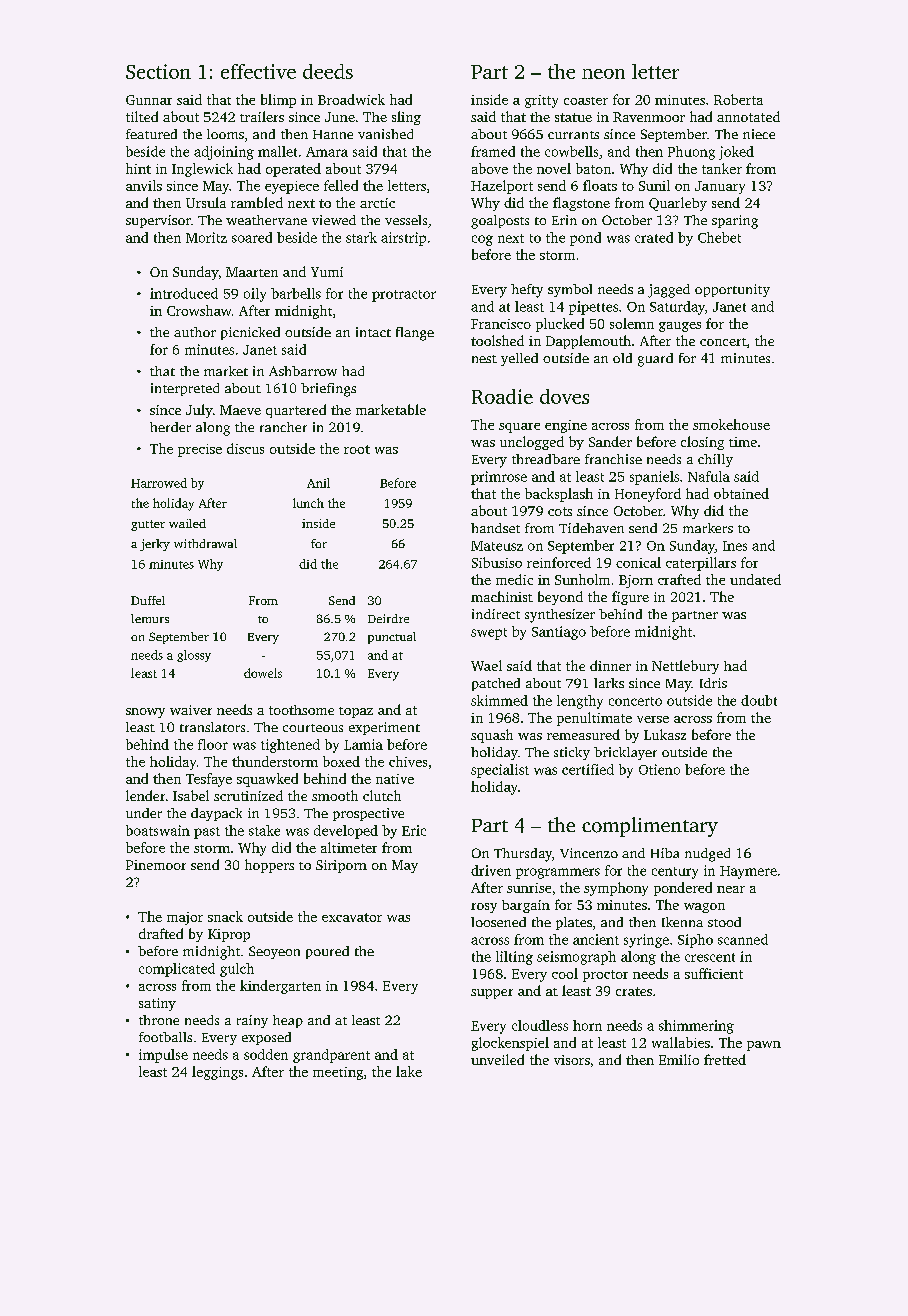  I want to click on Section, so click(158, 71).
